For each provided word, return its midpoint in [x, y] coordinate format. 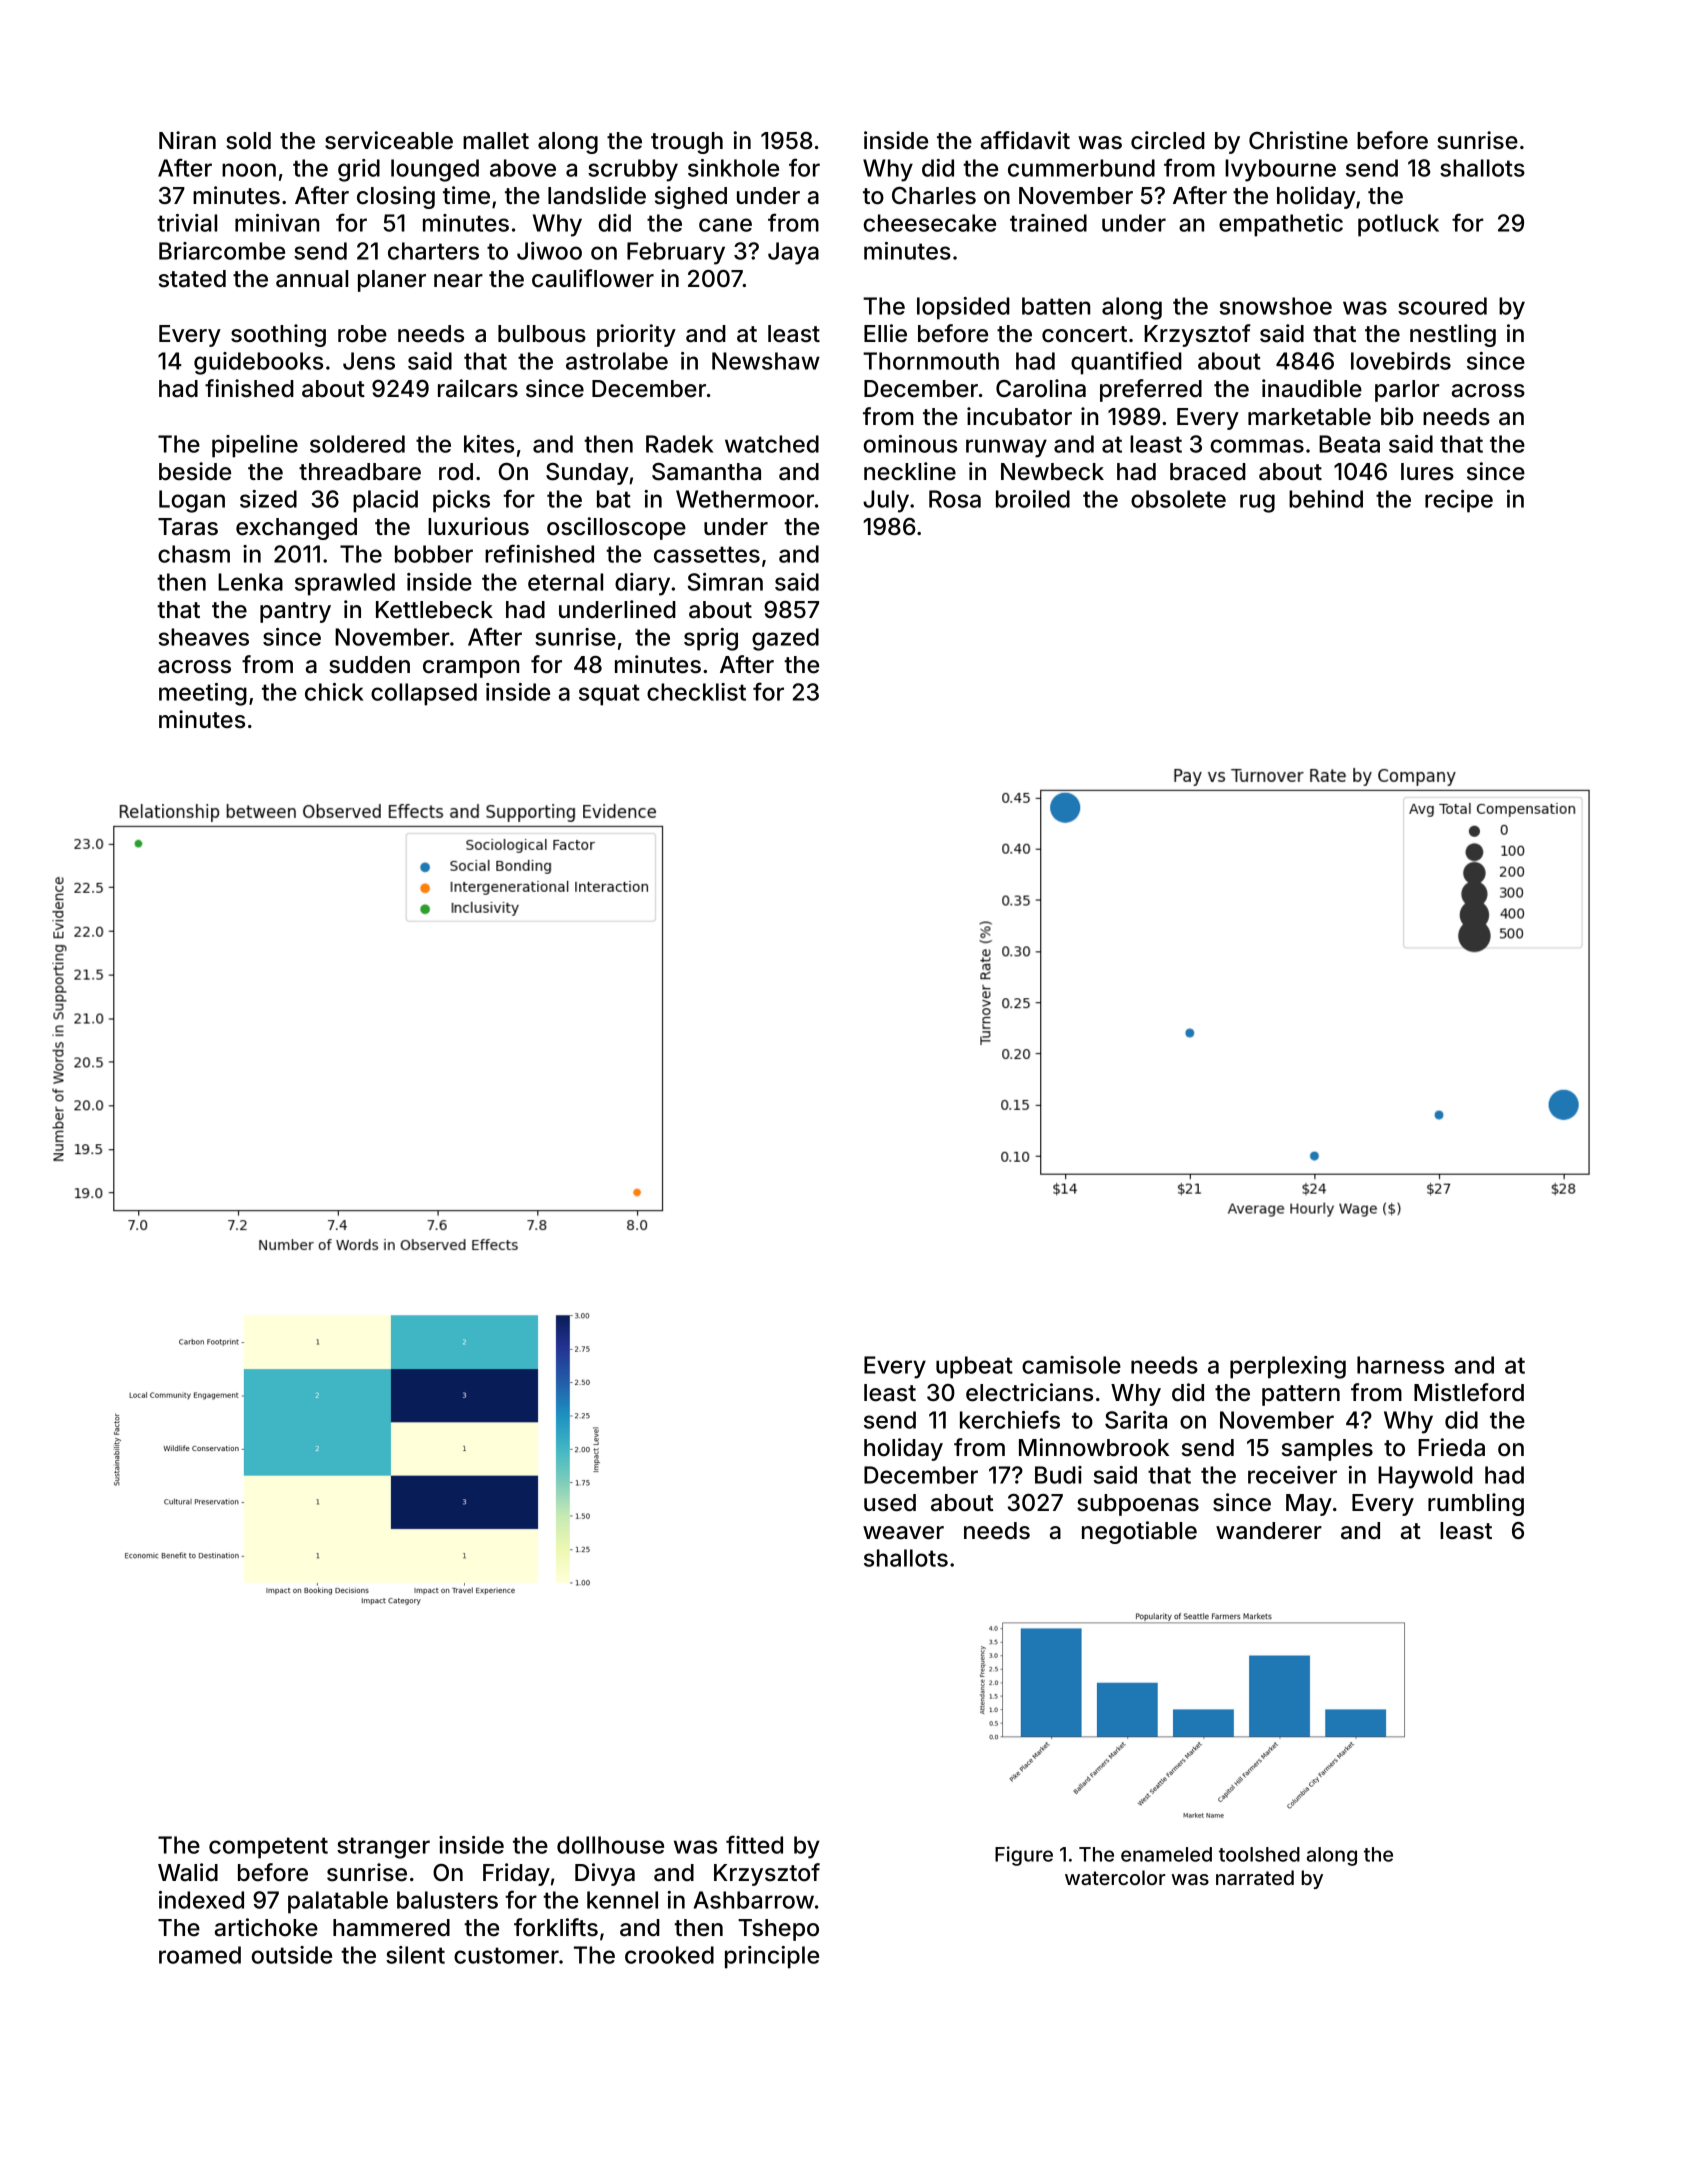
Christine [1298, 140]
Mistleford [1469, 1392]
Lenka [250, 582]
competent [268, 1848]
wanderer [1269, 1531]
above [523, 168]
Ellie [885, 333]
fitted [754, 1844]
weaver [903, 1533]
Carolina [1041, 388]
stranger [383, 1848]
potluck [1398, 225]
